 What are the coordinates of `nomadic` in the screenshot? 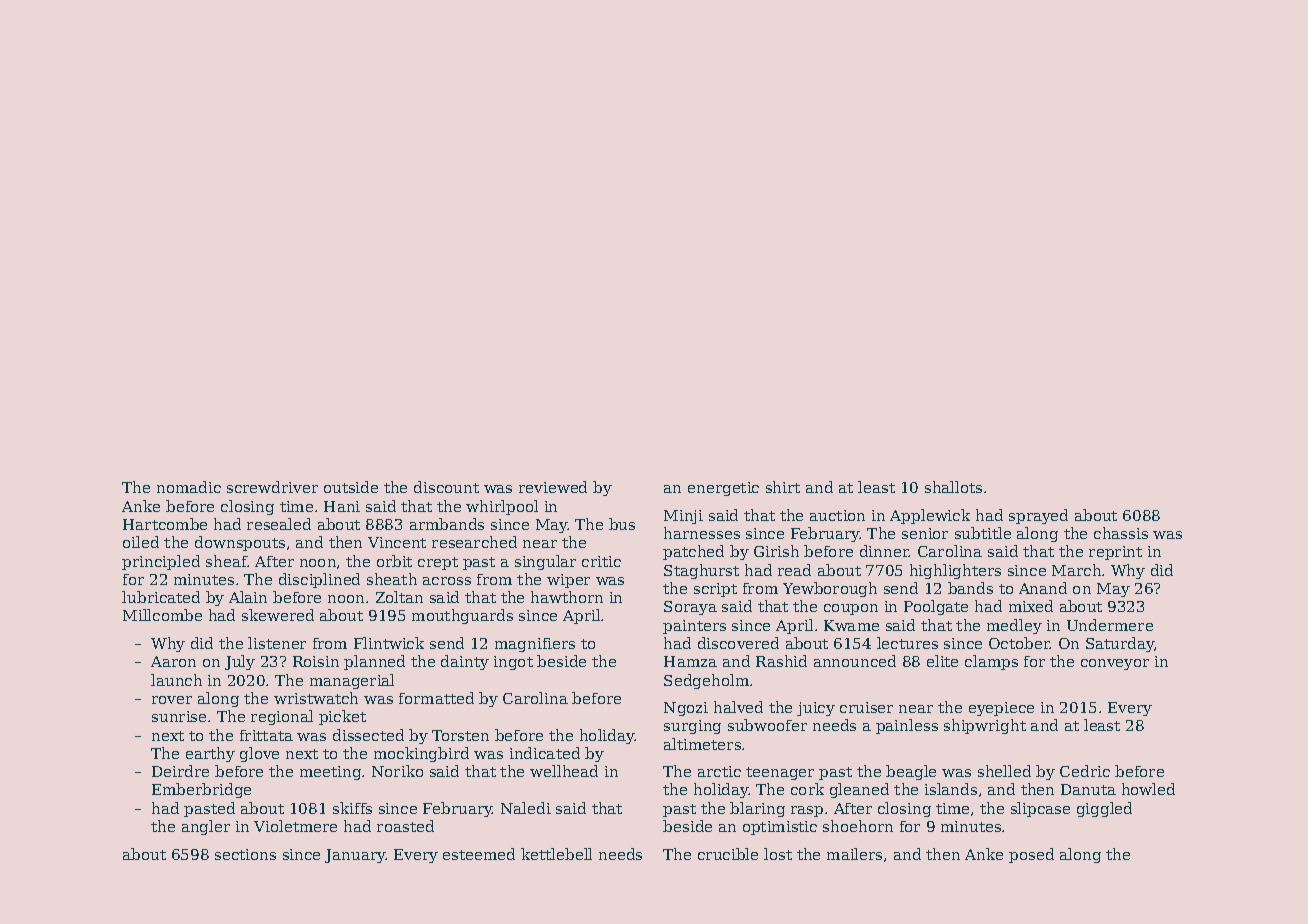 It's located at (189, 487).
